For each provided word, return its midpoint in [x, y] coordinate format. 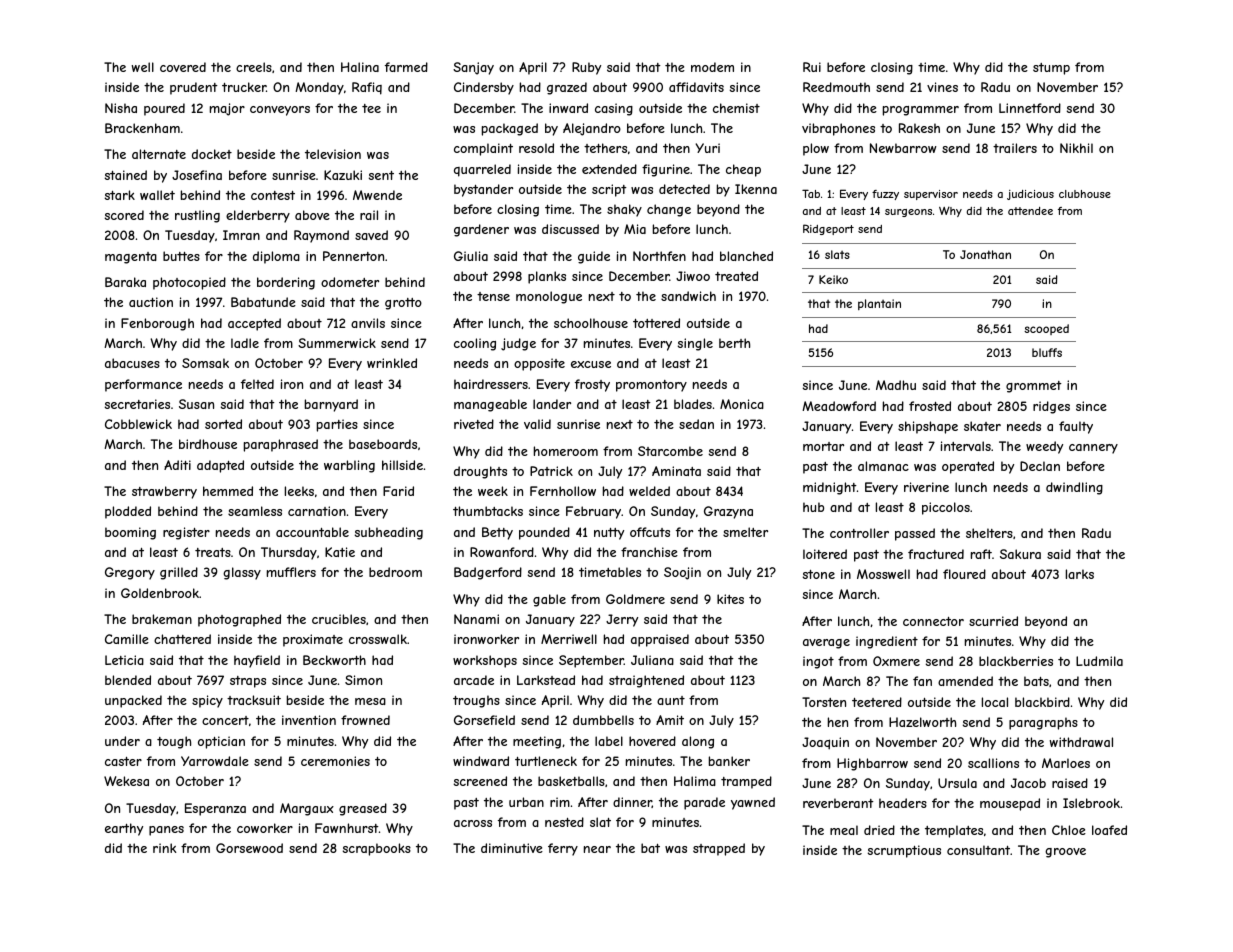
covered [183, 67]
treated [736, 276]
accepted [254, 324]
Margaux [307, 809]
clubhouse [1085, 194]
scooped [1046, 329]
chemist [736, 108]
